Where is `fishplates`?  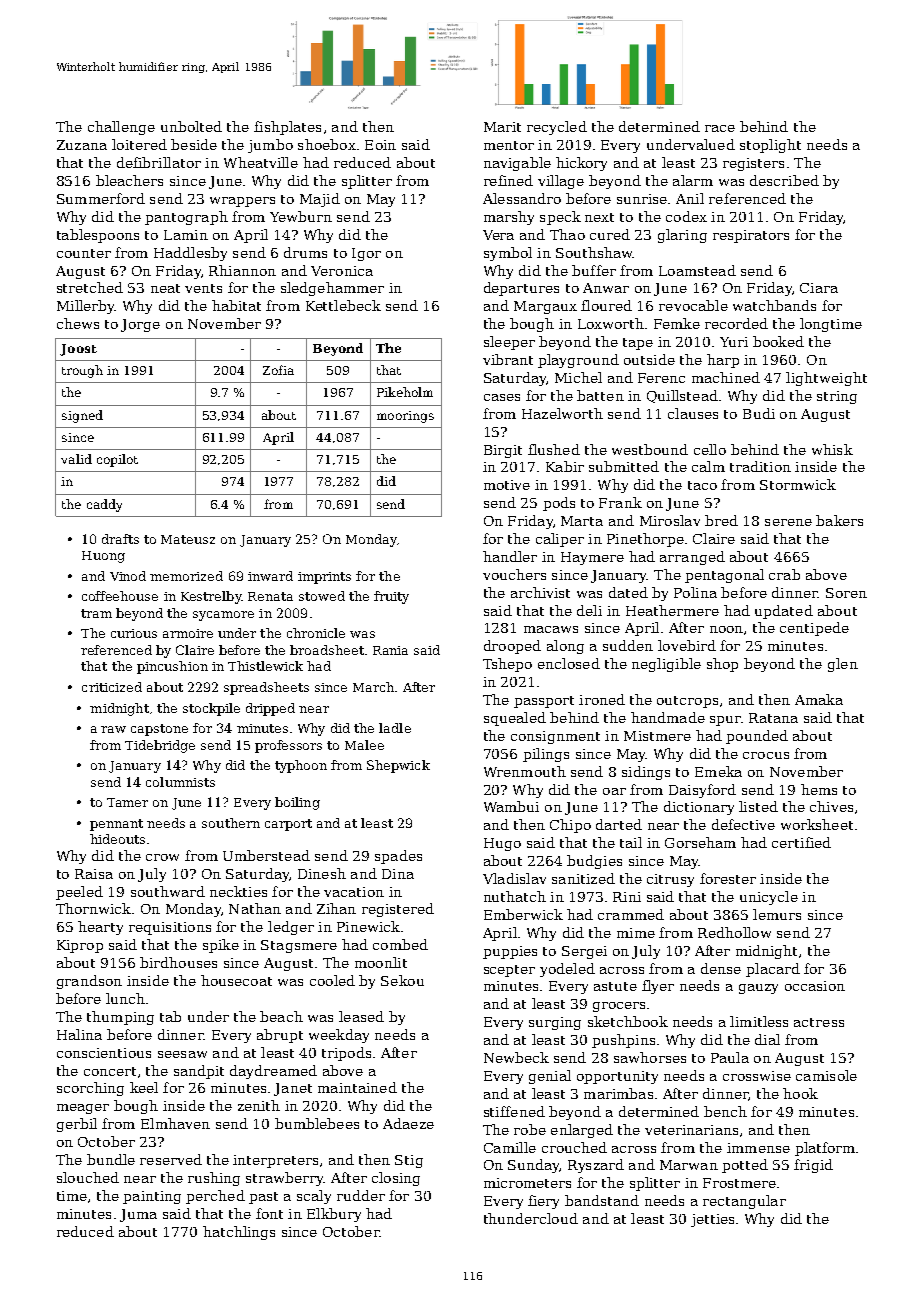 fishplates is located at coordinates (287, 128).
